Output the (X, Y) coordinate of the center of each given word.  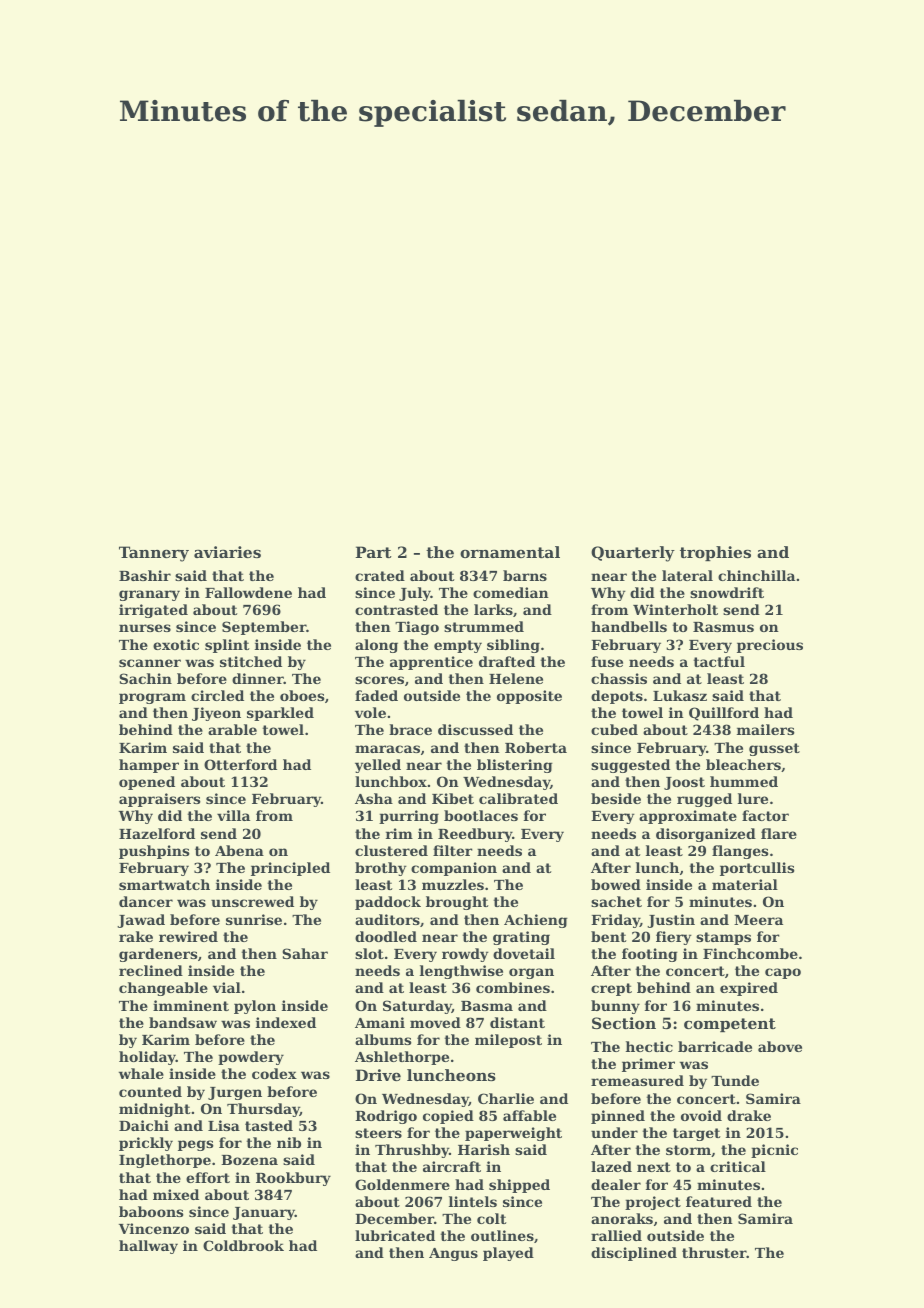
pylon (255, 1007)
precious (770, 646)
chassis (619, 678)
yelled (378, 766)
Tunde (735, 1080)
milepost (508, 1041)
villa (233, 815)
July (415, 594)
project (653, 1203)
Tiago (417, 628)
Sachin (145, 678)
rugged (704, 800)
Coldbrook (243, 1245)
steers (378, 1133)
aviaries (227, 552)
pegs (195, 1145)
